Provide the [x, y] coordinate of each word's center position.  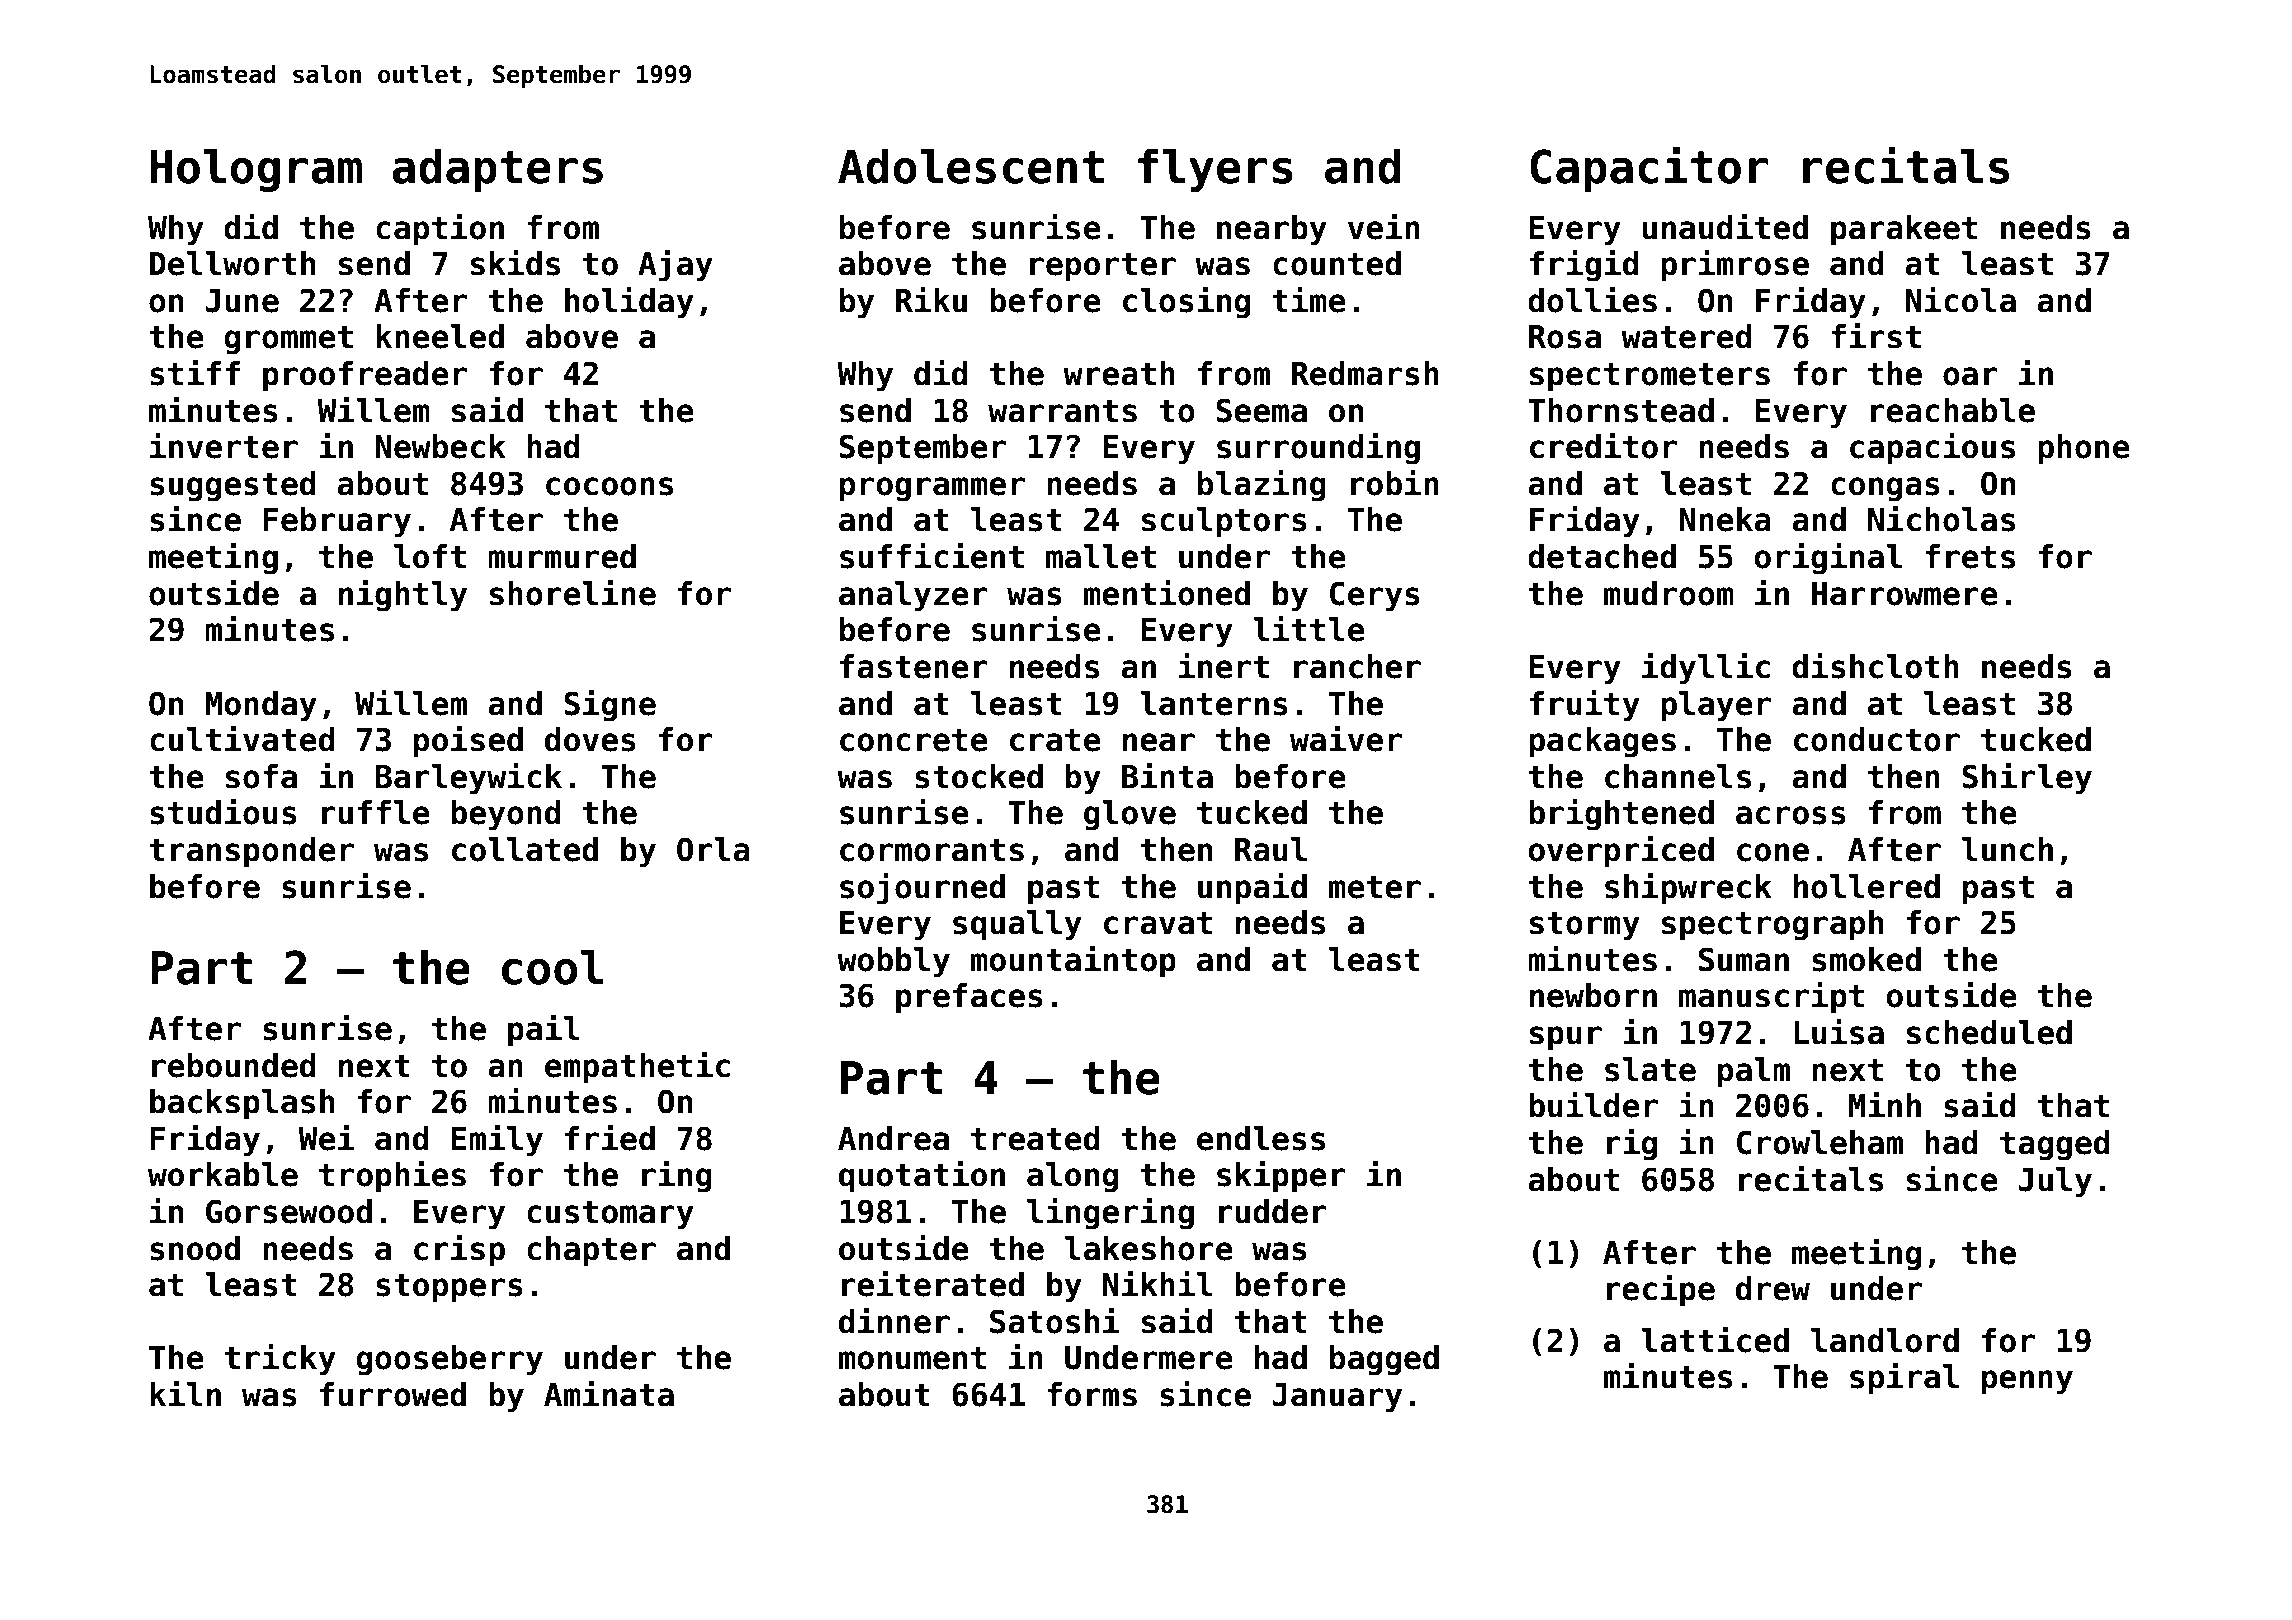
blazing [1262, 485]
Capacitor [1649, 169]
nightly [403, 595]
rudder [1273, 1211]
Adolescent [971, 166]
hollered [1867, 886]
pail [544, 1030]
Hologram [256, 170]
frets [1970, 556]
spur [1566, 1038]
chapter [591, 1251]
